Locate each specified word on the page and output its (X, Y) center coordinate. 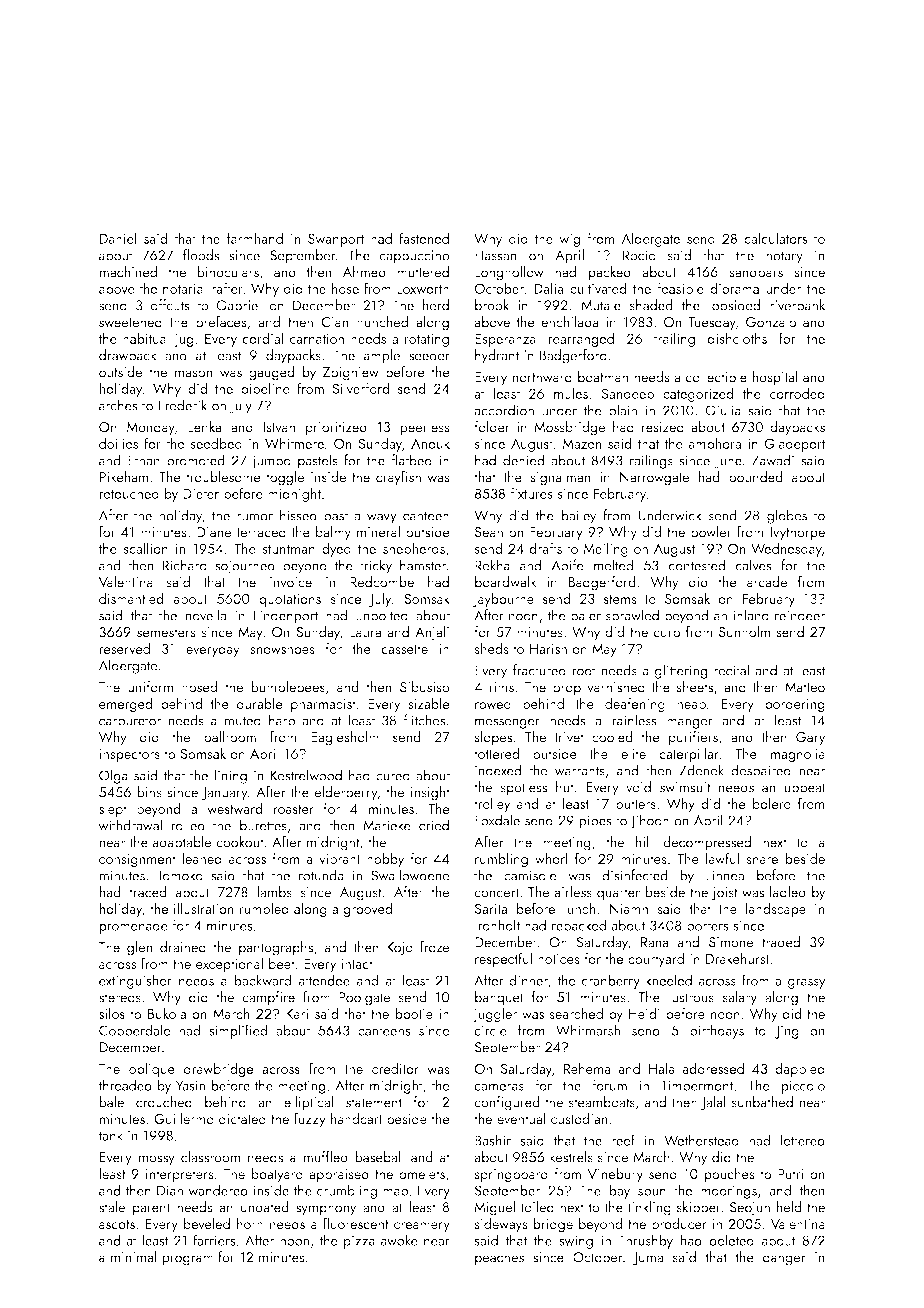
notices (559, 958)
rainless (634, 720)
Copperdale (135, 1031)
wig (569, 240)
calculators (776, 238)
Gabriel (238, 305)
